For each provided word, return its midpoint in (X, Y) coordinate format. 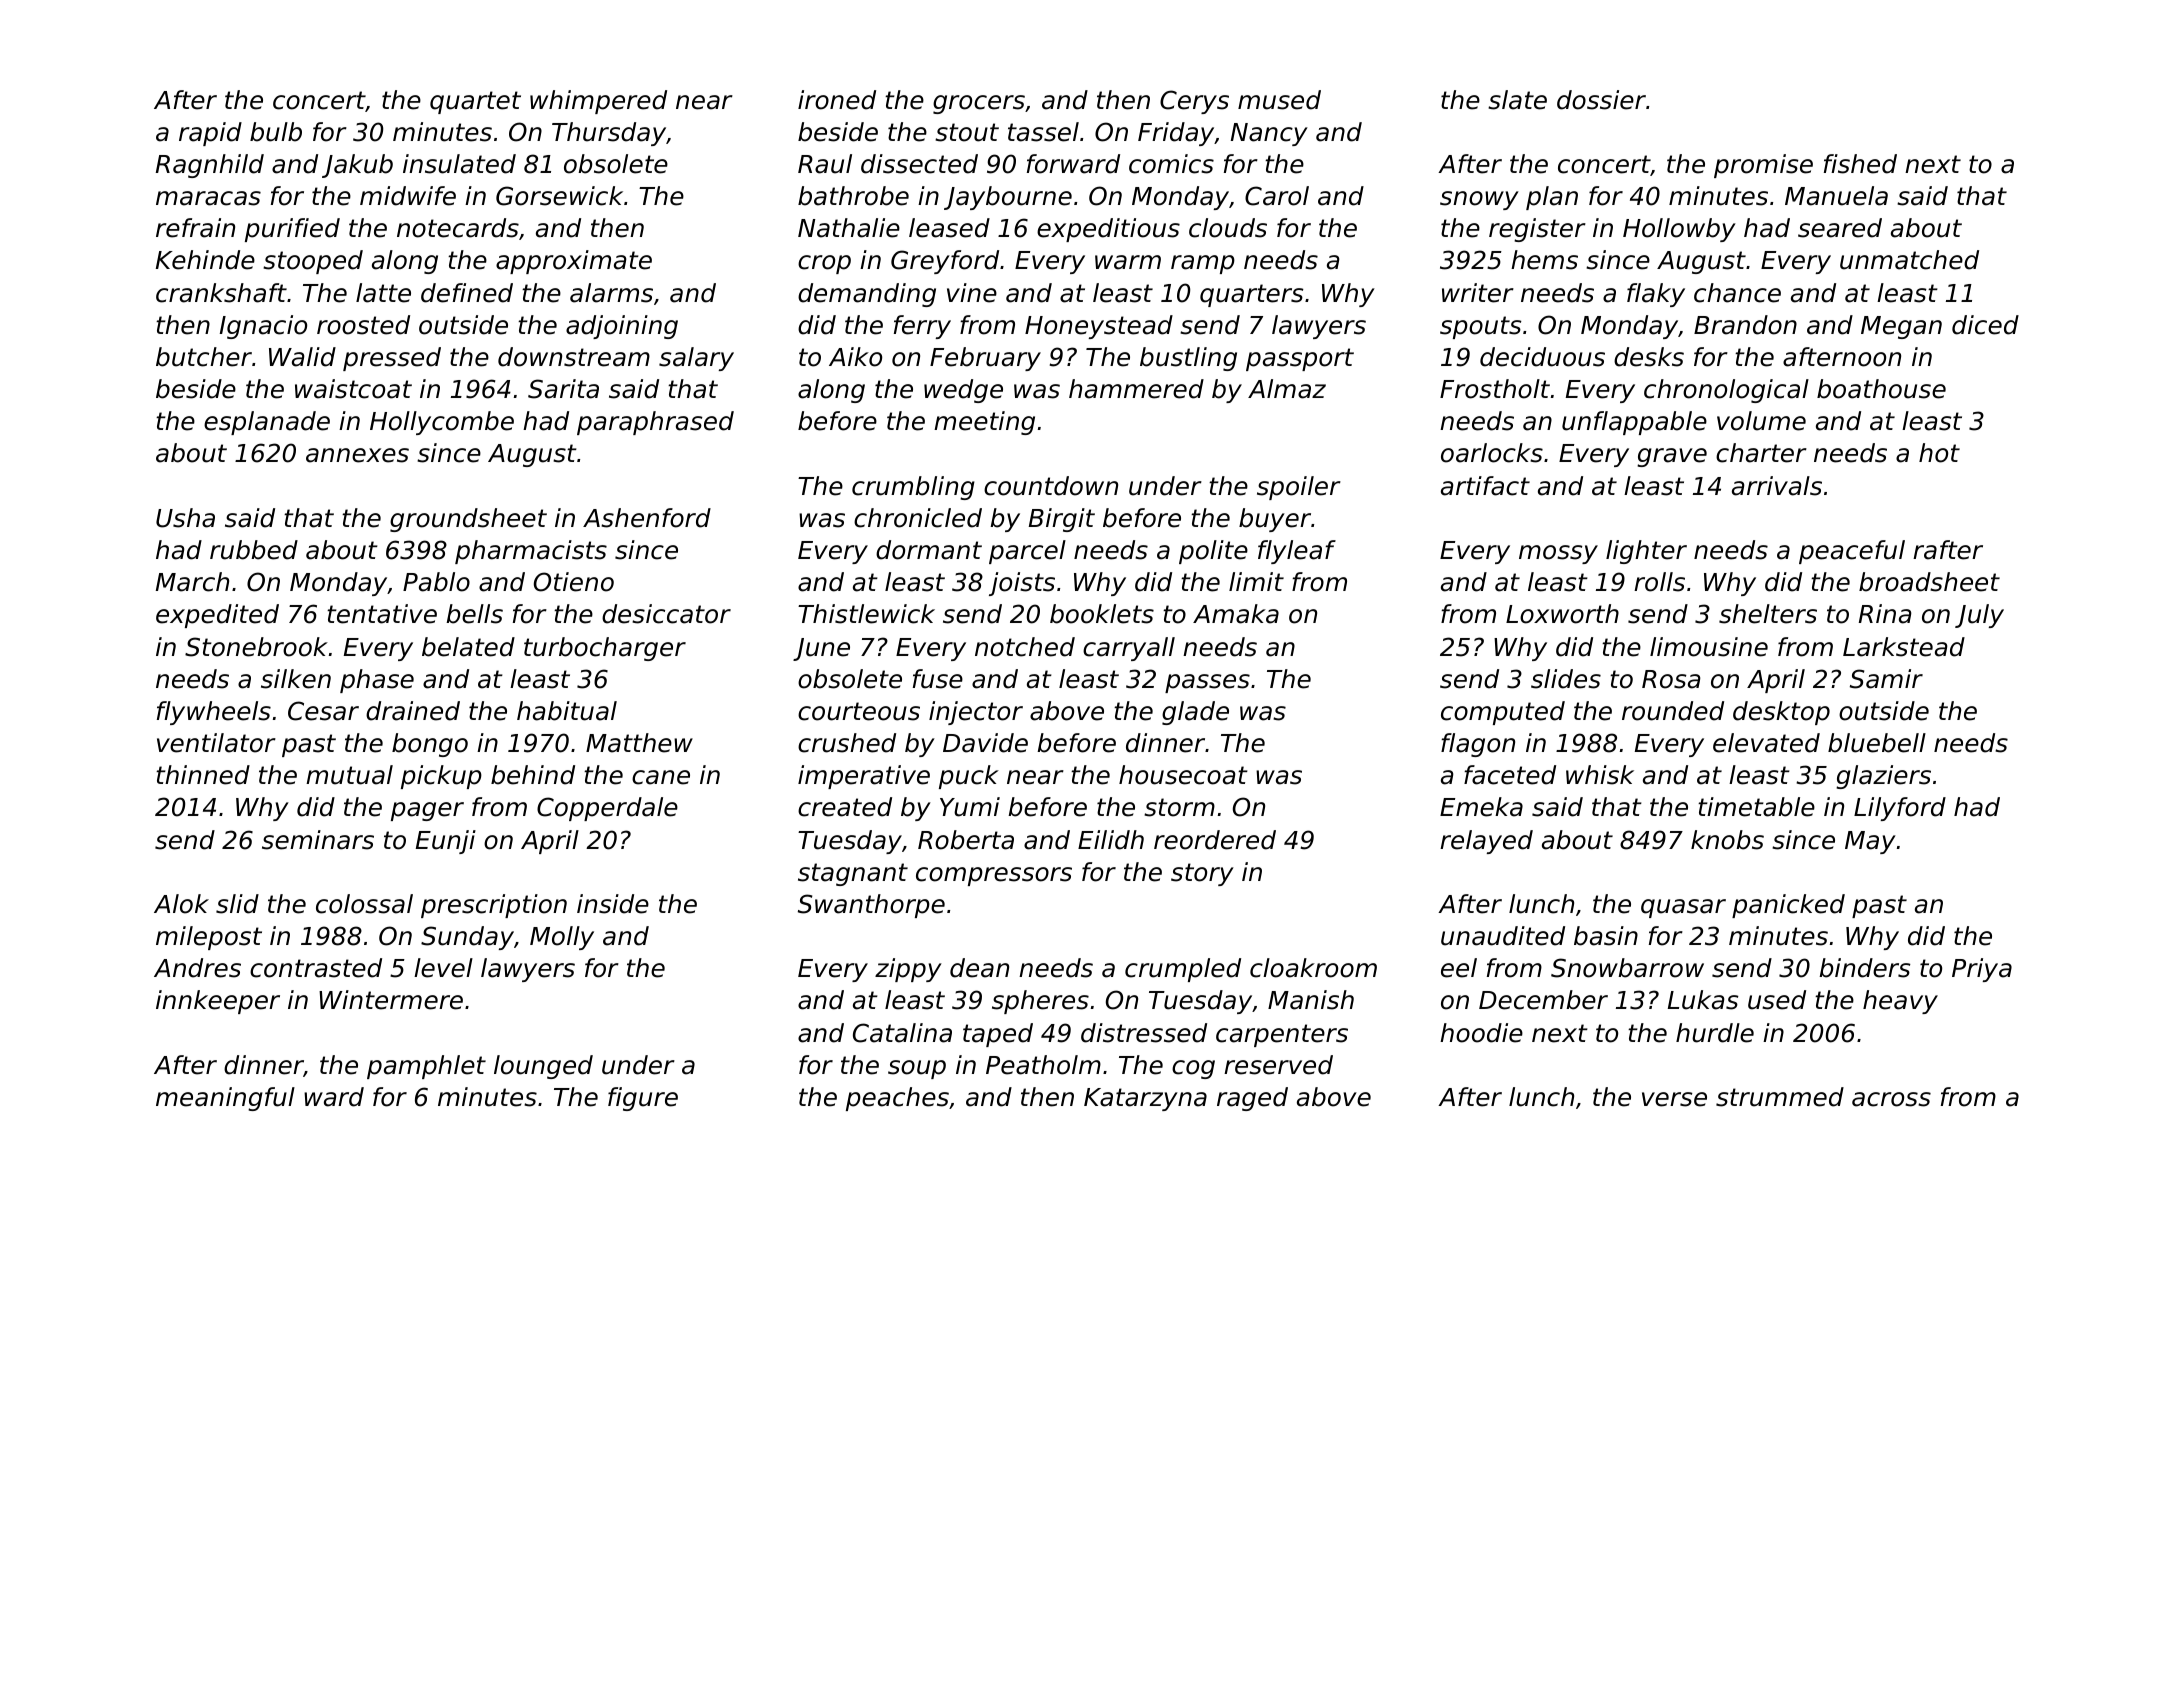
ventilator (216, 743)
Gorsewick (559, 196)
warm (1128, 262)
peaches (897, 1099)
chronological (1726, 391)
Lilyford (1900, 809)
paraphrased (655, 423)
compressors (994, 876)
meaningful (225, 1099)
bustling (1188, 359)
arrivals (1777, 486)
